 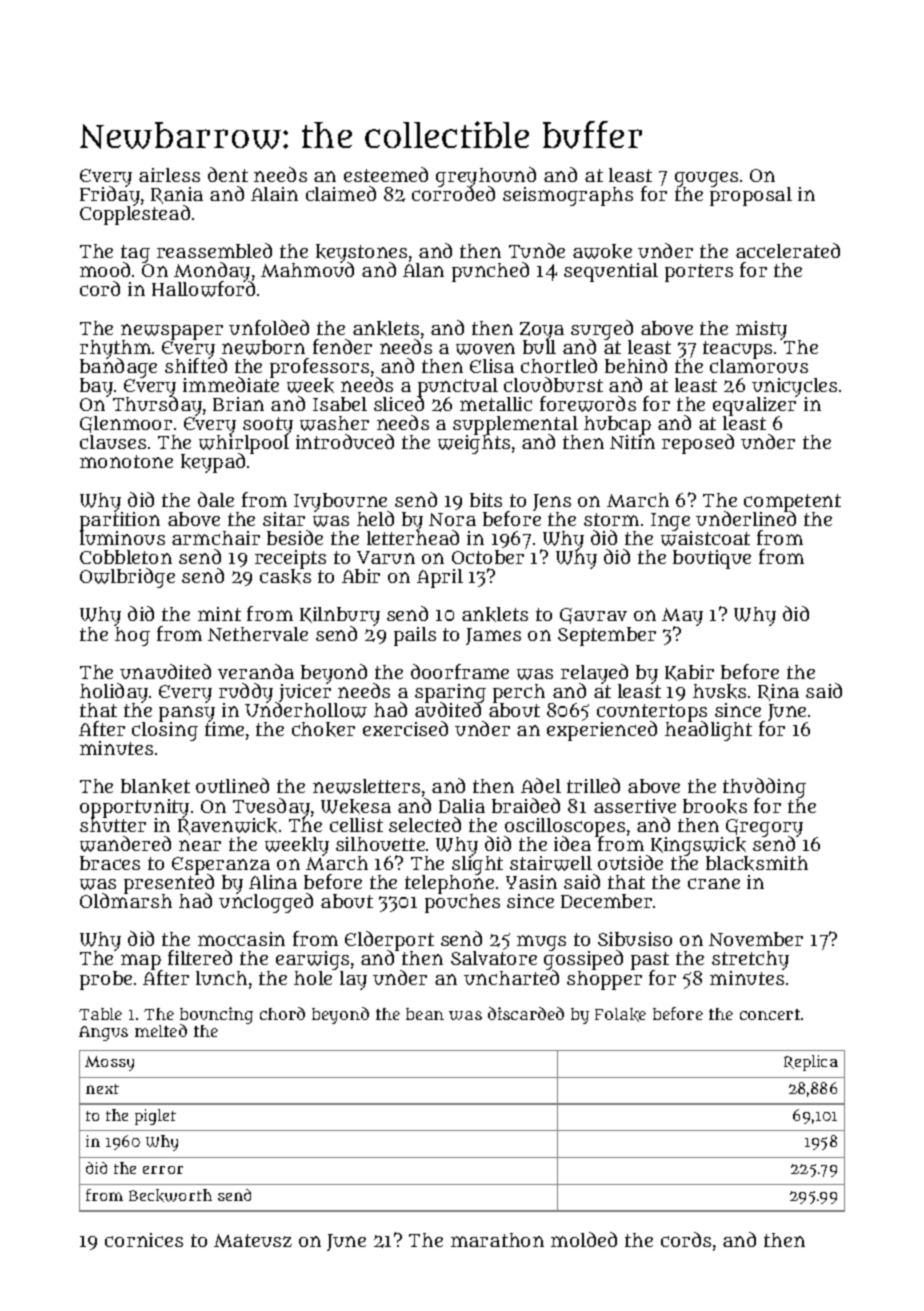 I want to click on marathon, so click(x=497, y=1240).
